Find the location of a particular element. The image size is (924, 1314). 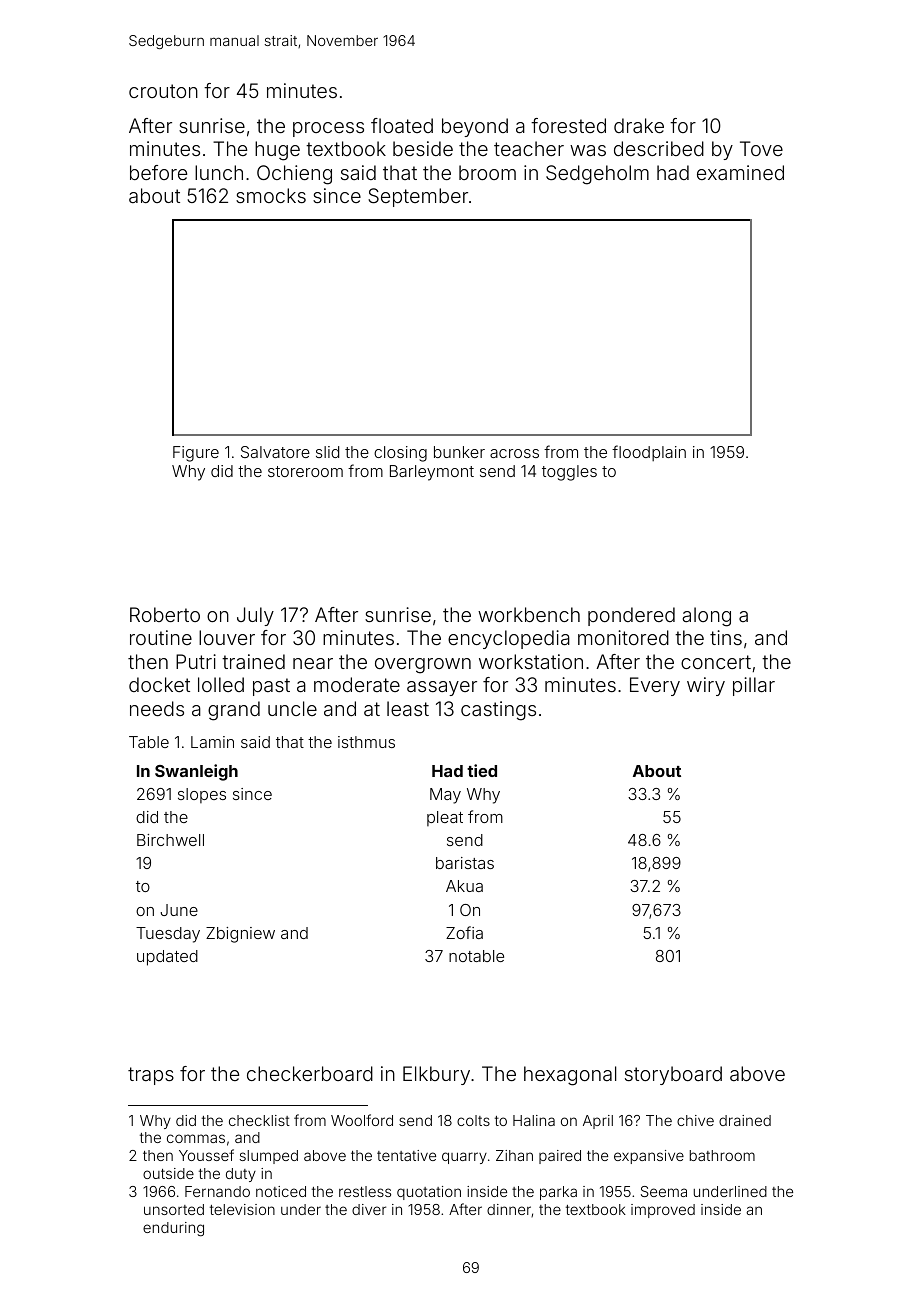

Figure is located at coordinates (196, 454).
